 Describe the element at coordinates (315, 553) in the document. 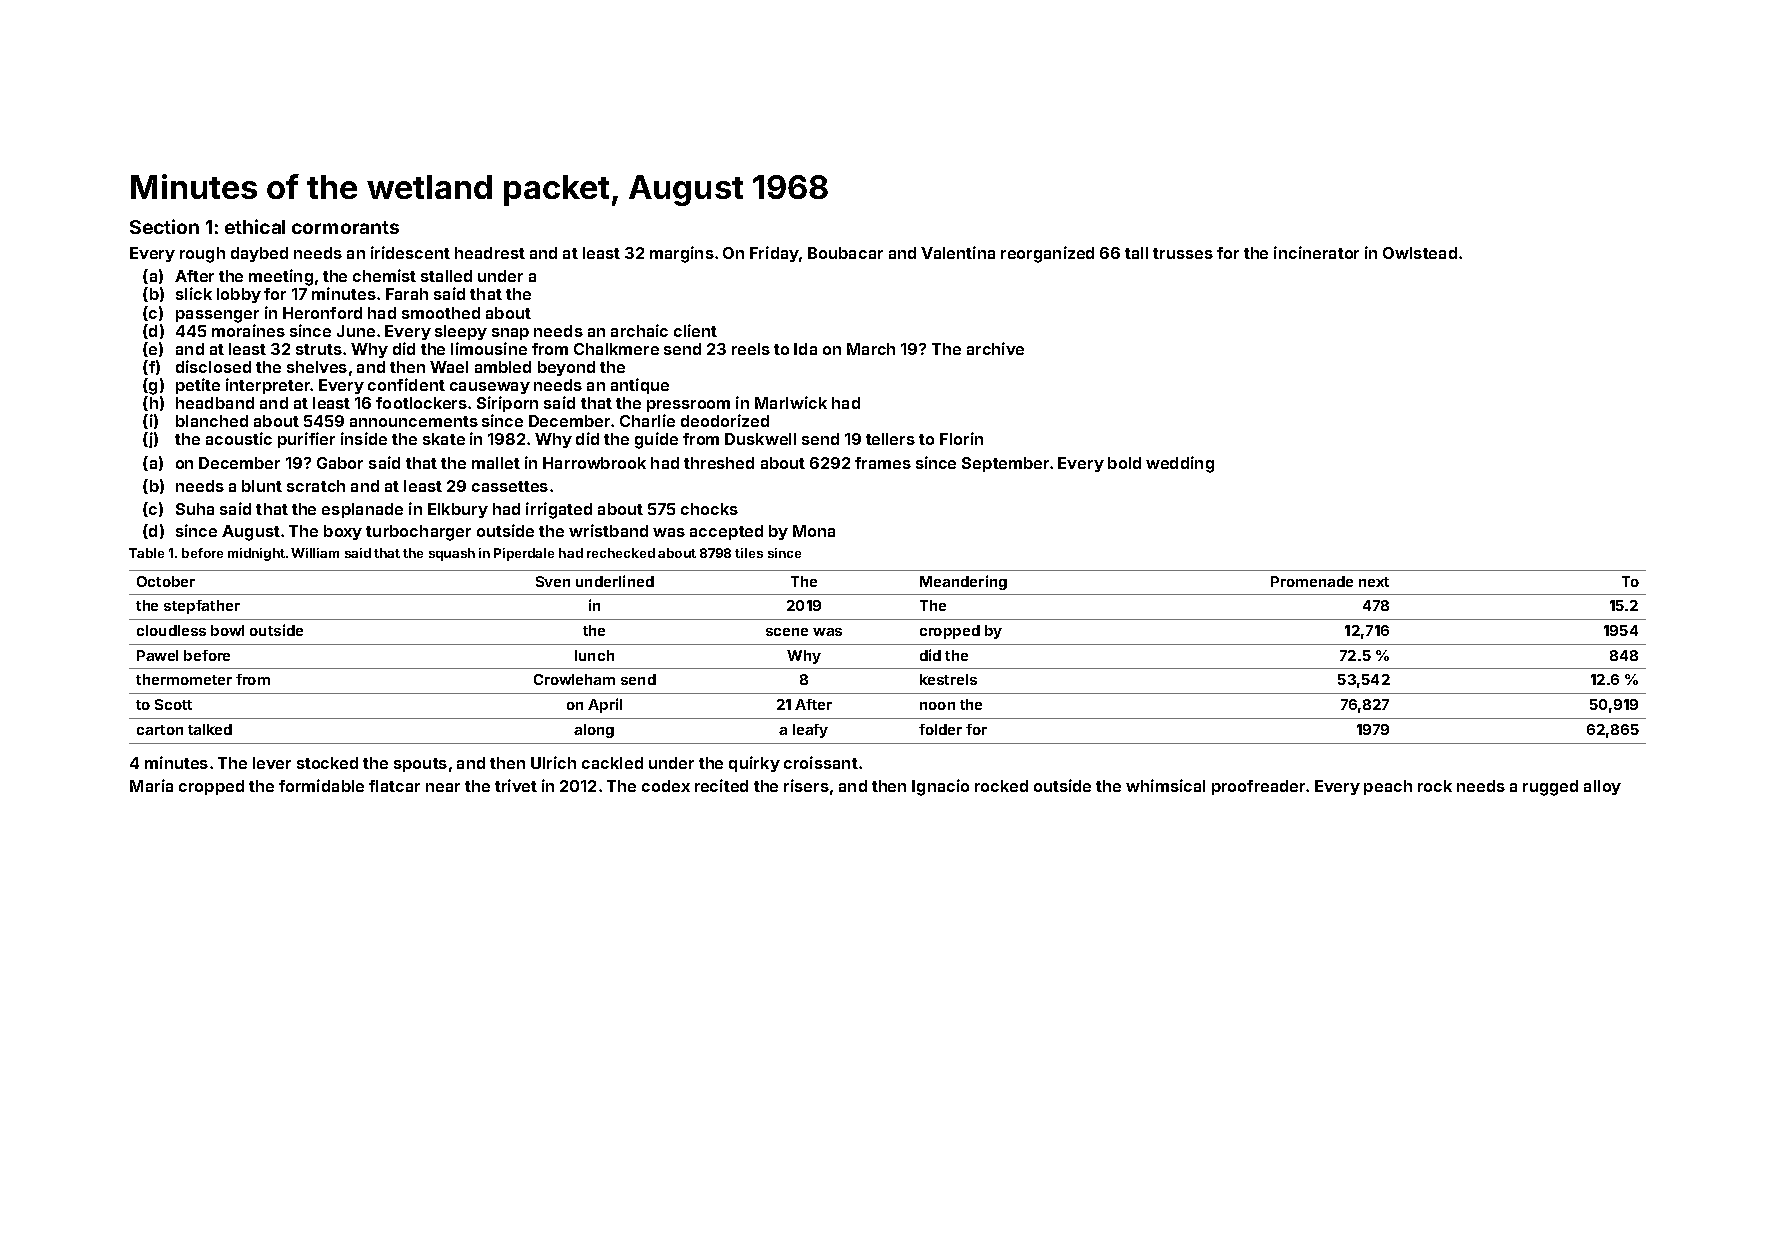

I see `William` at that location.
